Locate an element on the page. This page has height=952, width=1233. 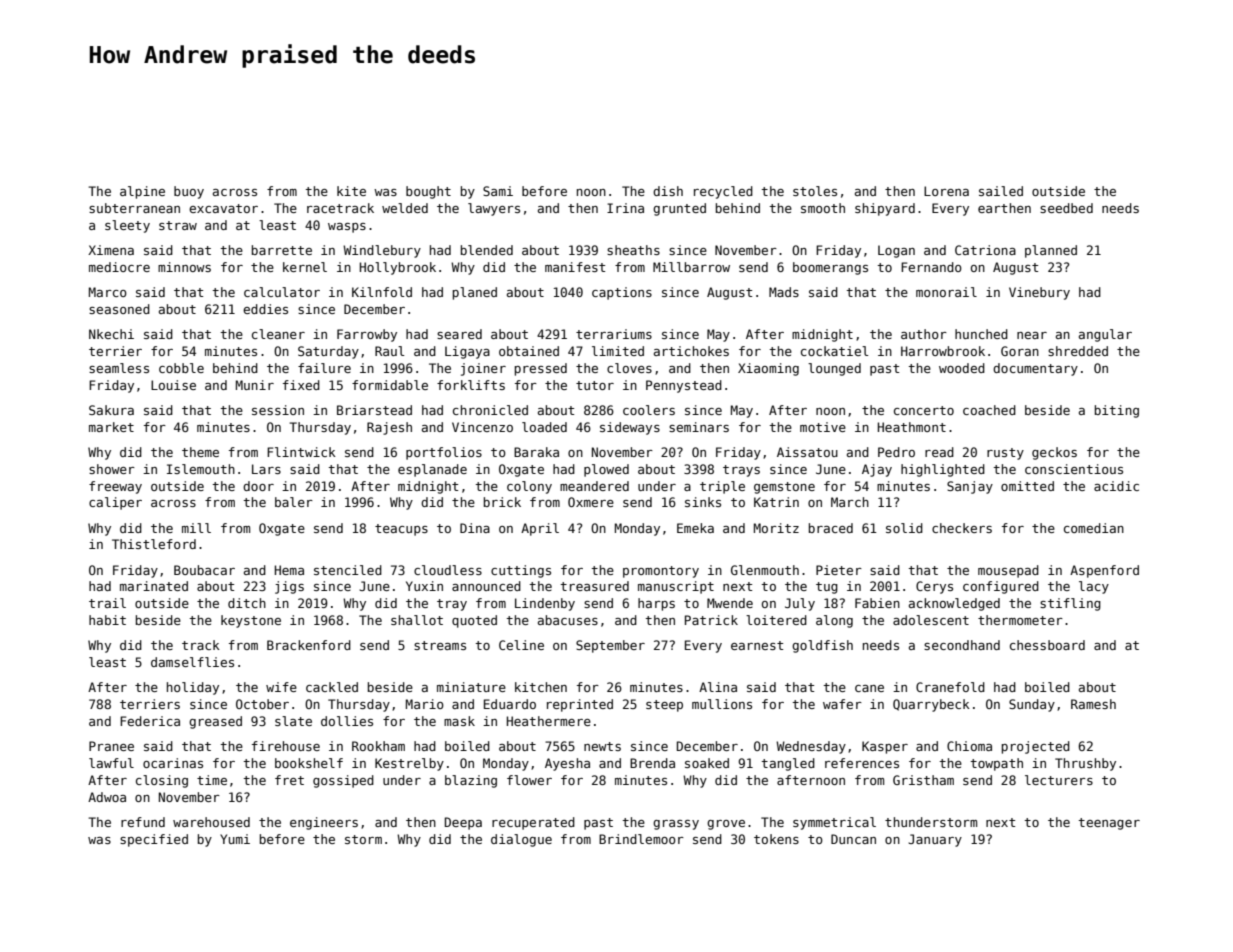
Brenda is located at coordinates (652, 763).
